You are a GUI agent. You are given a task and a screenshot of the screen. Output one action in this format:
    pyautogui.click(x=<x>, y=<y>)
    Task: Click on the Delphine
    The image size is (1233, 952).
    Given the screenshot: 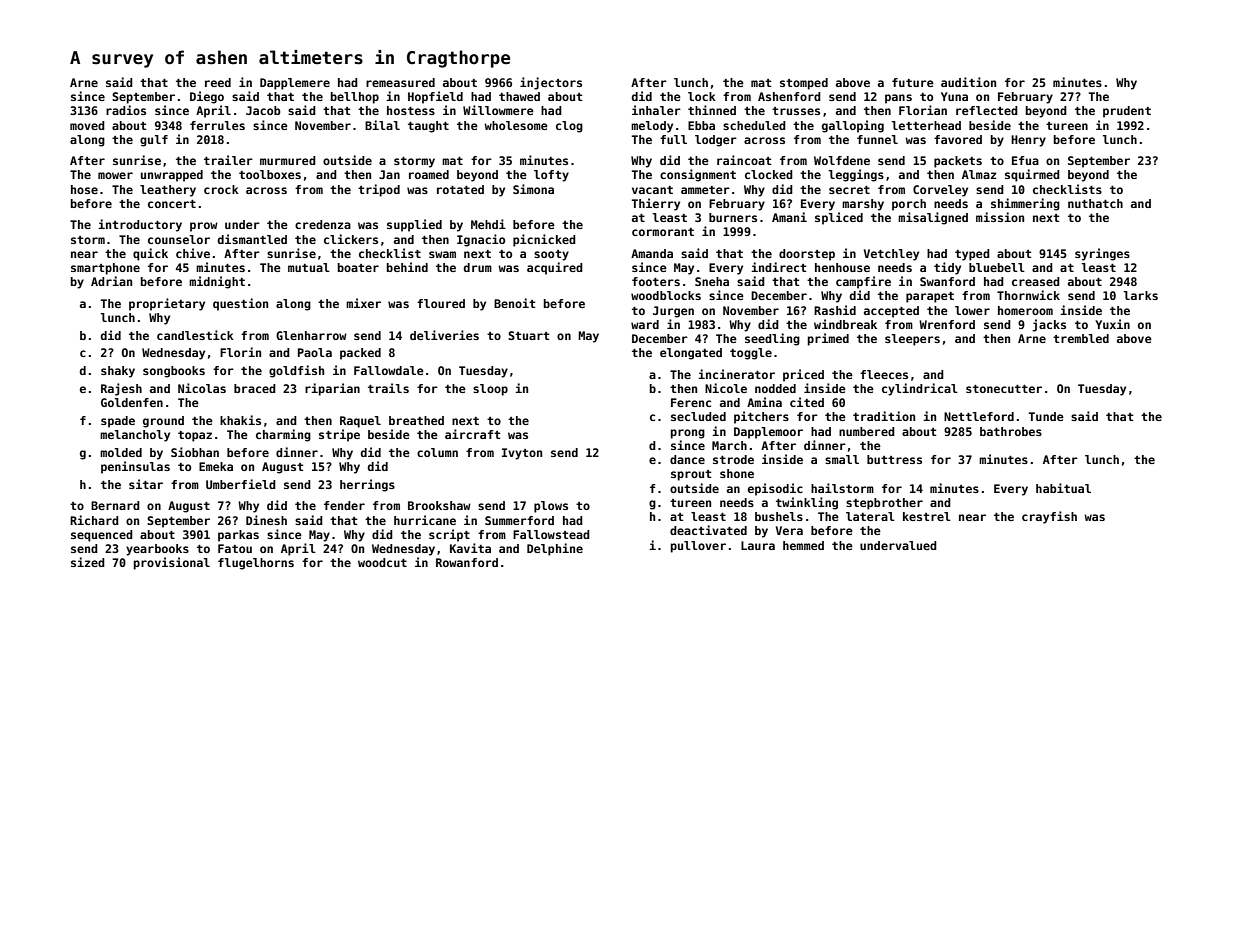 What is the action you would take?
    pyautogui.click(x=555, y=549)
